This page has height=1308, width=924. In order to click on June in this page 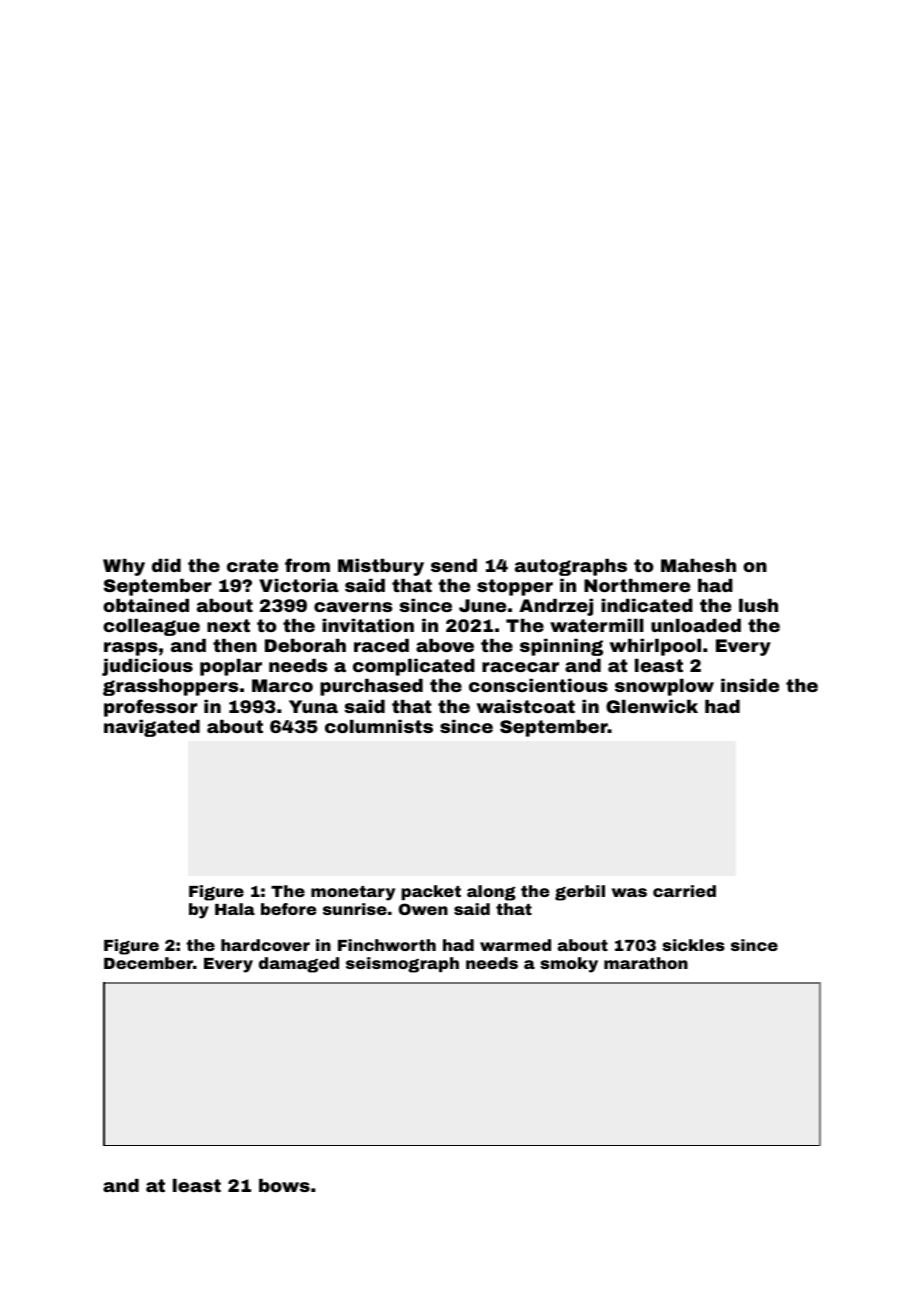, I will do `click(482, 605)`.
